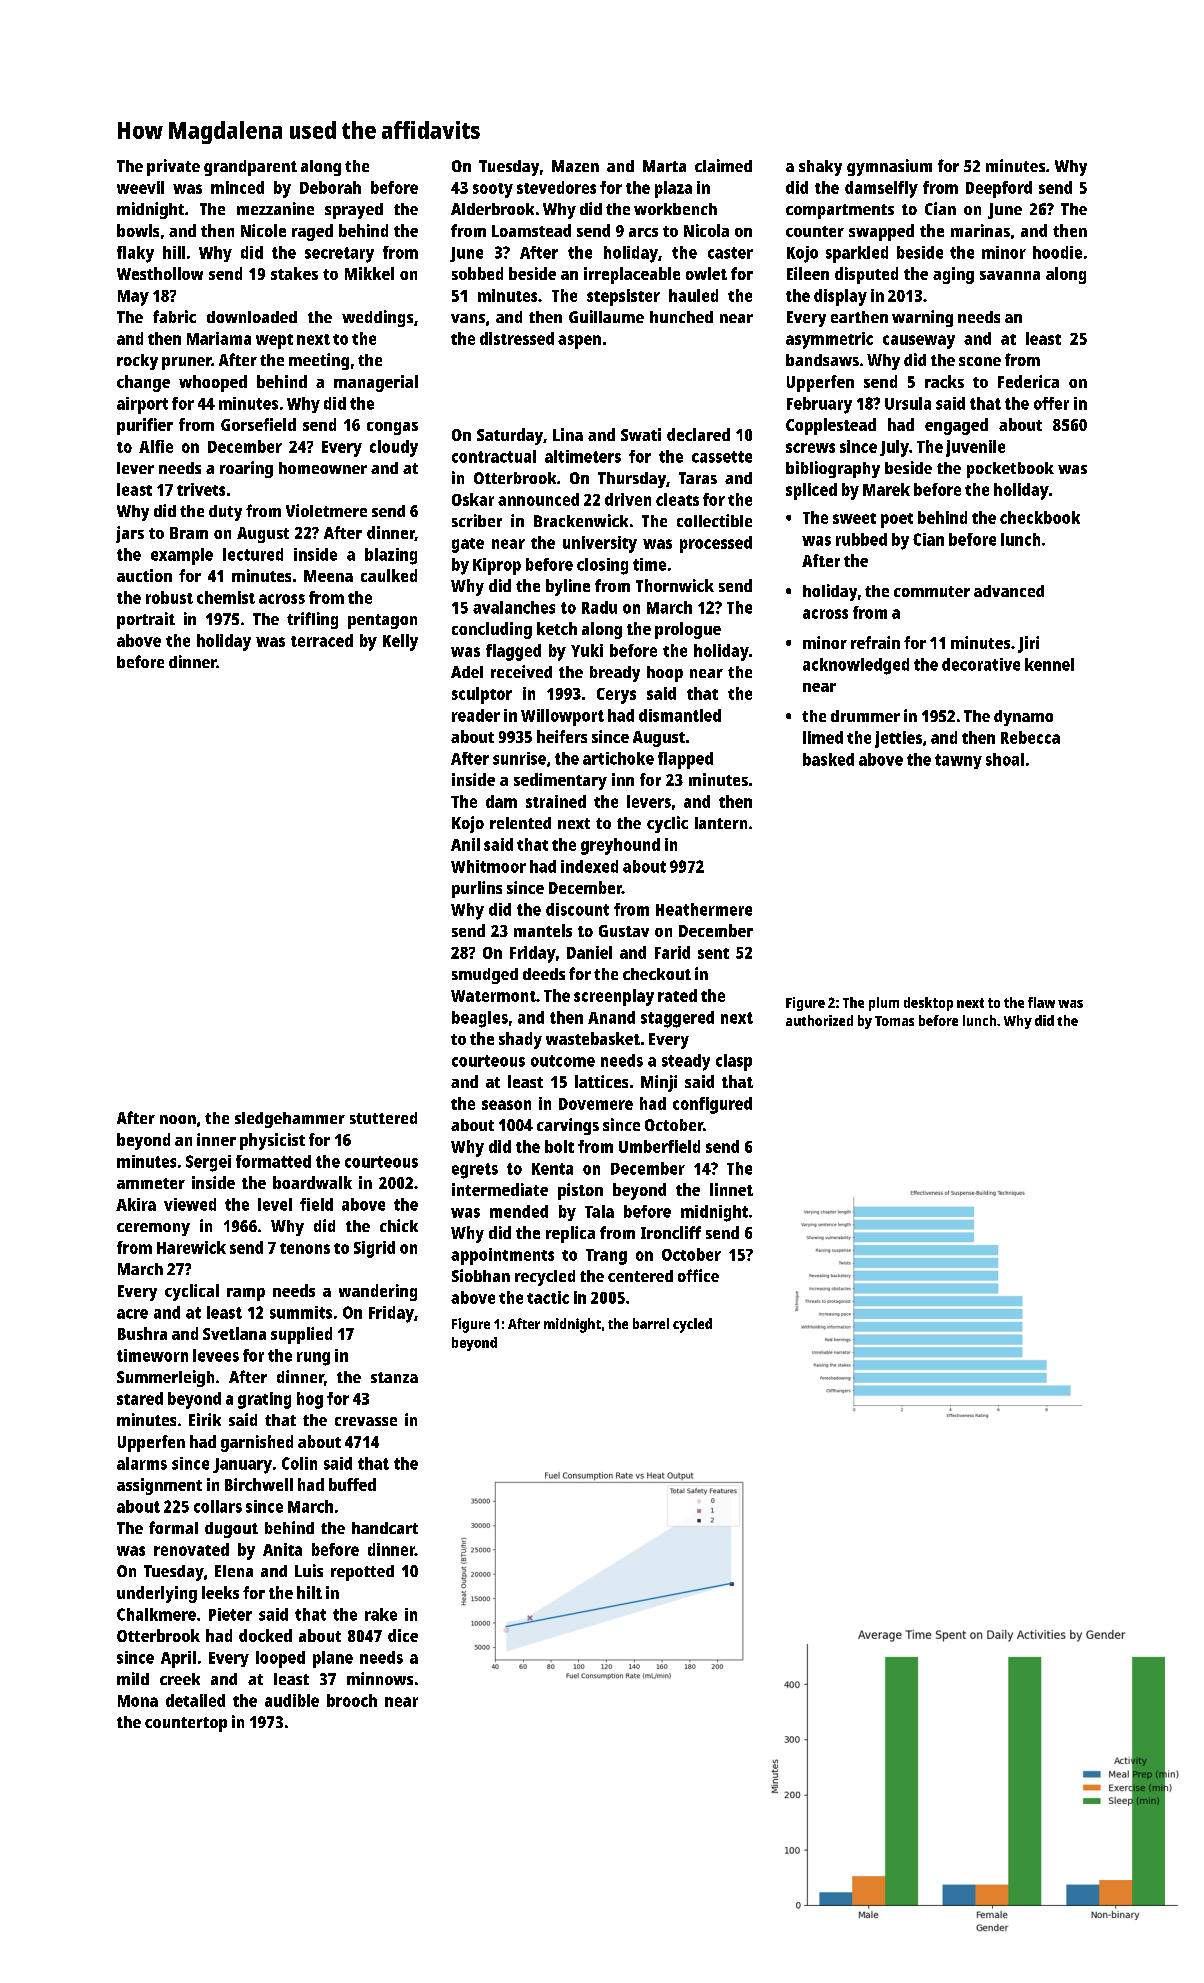 The image size is (1204, 1983). What do you see at coordinates (272, 1141) in the screenshot?
I see `physicist` at bounding box center [272, 1141].
